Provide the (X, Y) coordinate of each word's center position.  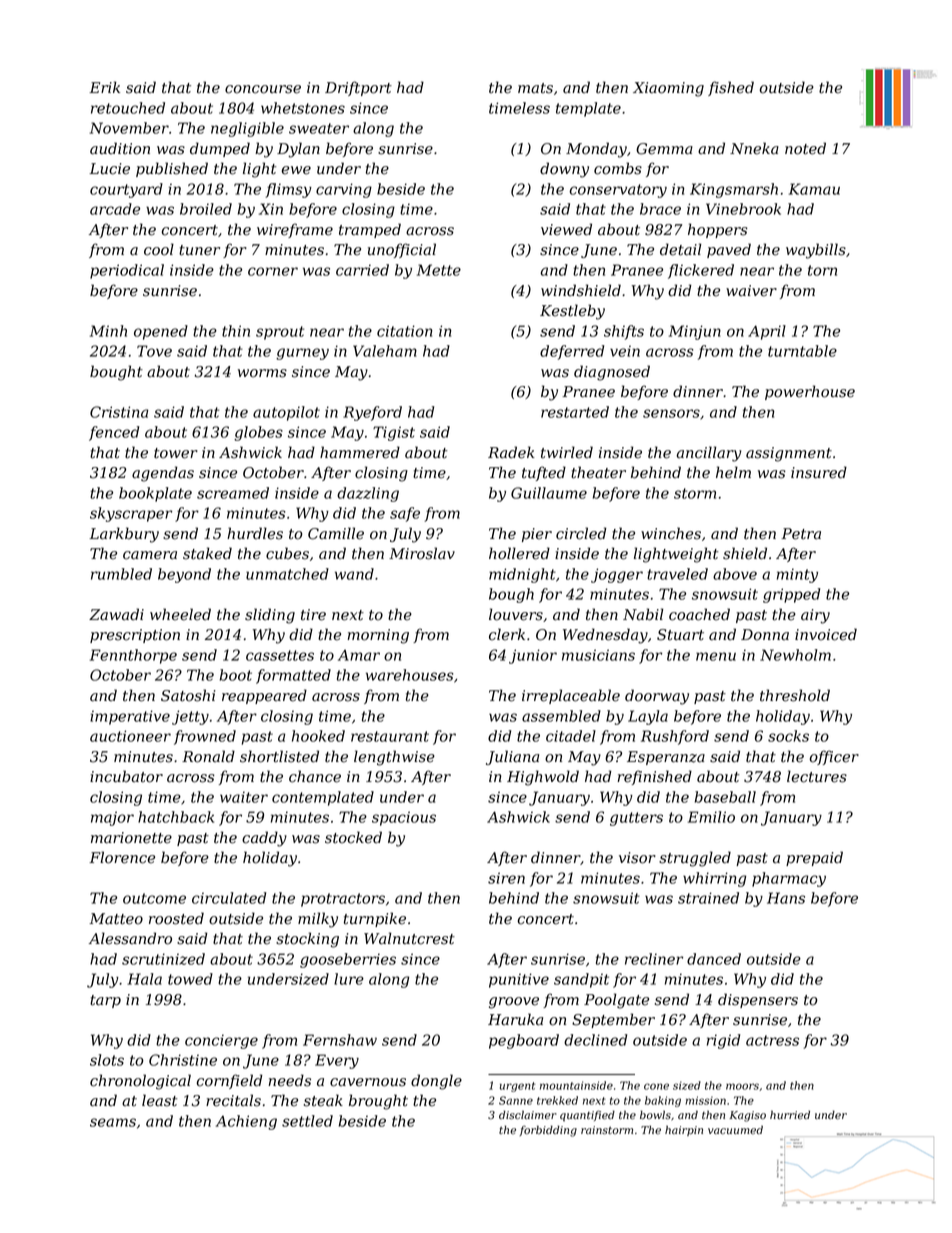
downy (564, 170)
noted (805, 148)
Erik (104, 87)
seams (113, 1122)
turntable (802, 351)
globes (258, 433)
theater (598, 472)
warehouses (409, 675)
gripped (791, 595)
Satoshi (188, 695)
